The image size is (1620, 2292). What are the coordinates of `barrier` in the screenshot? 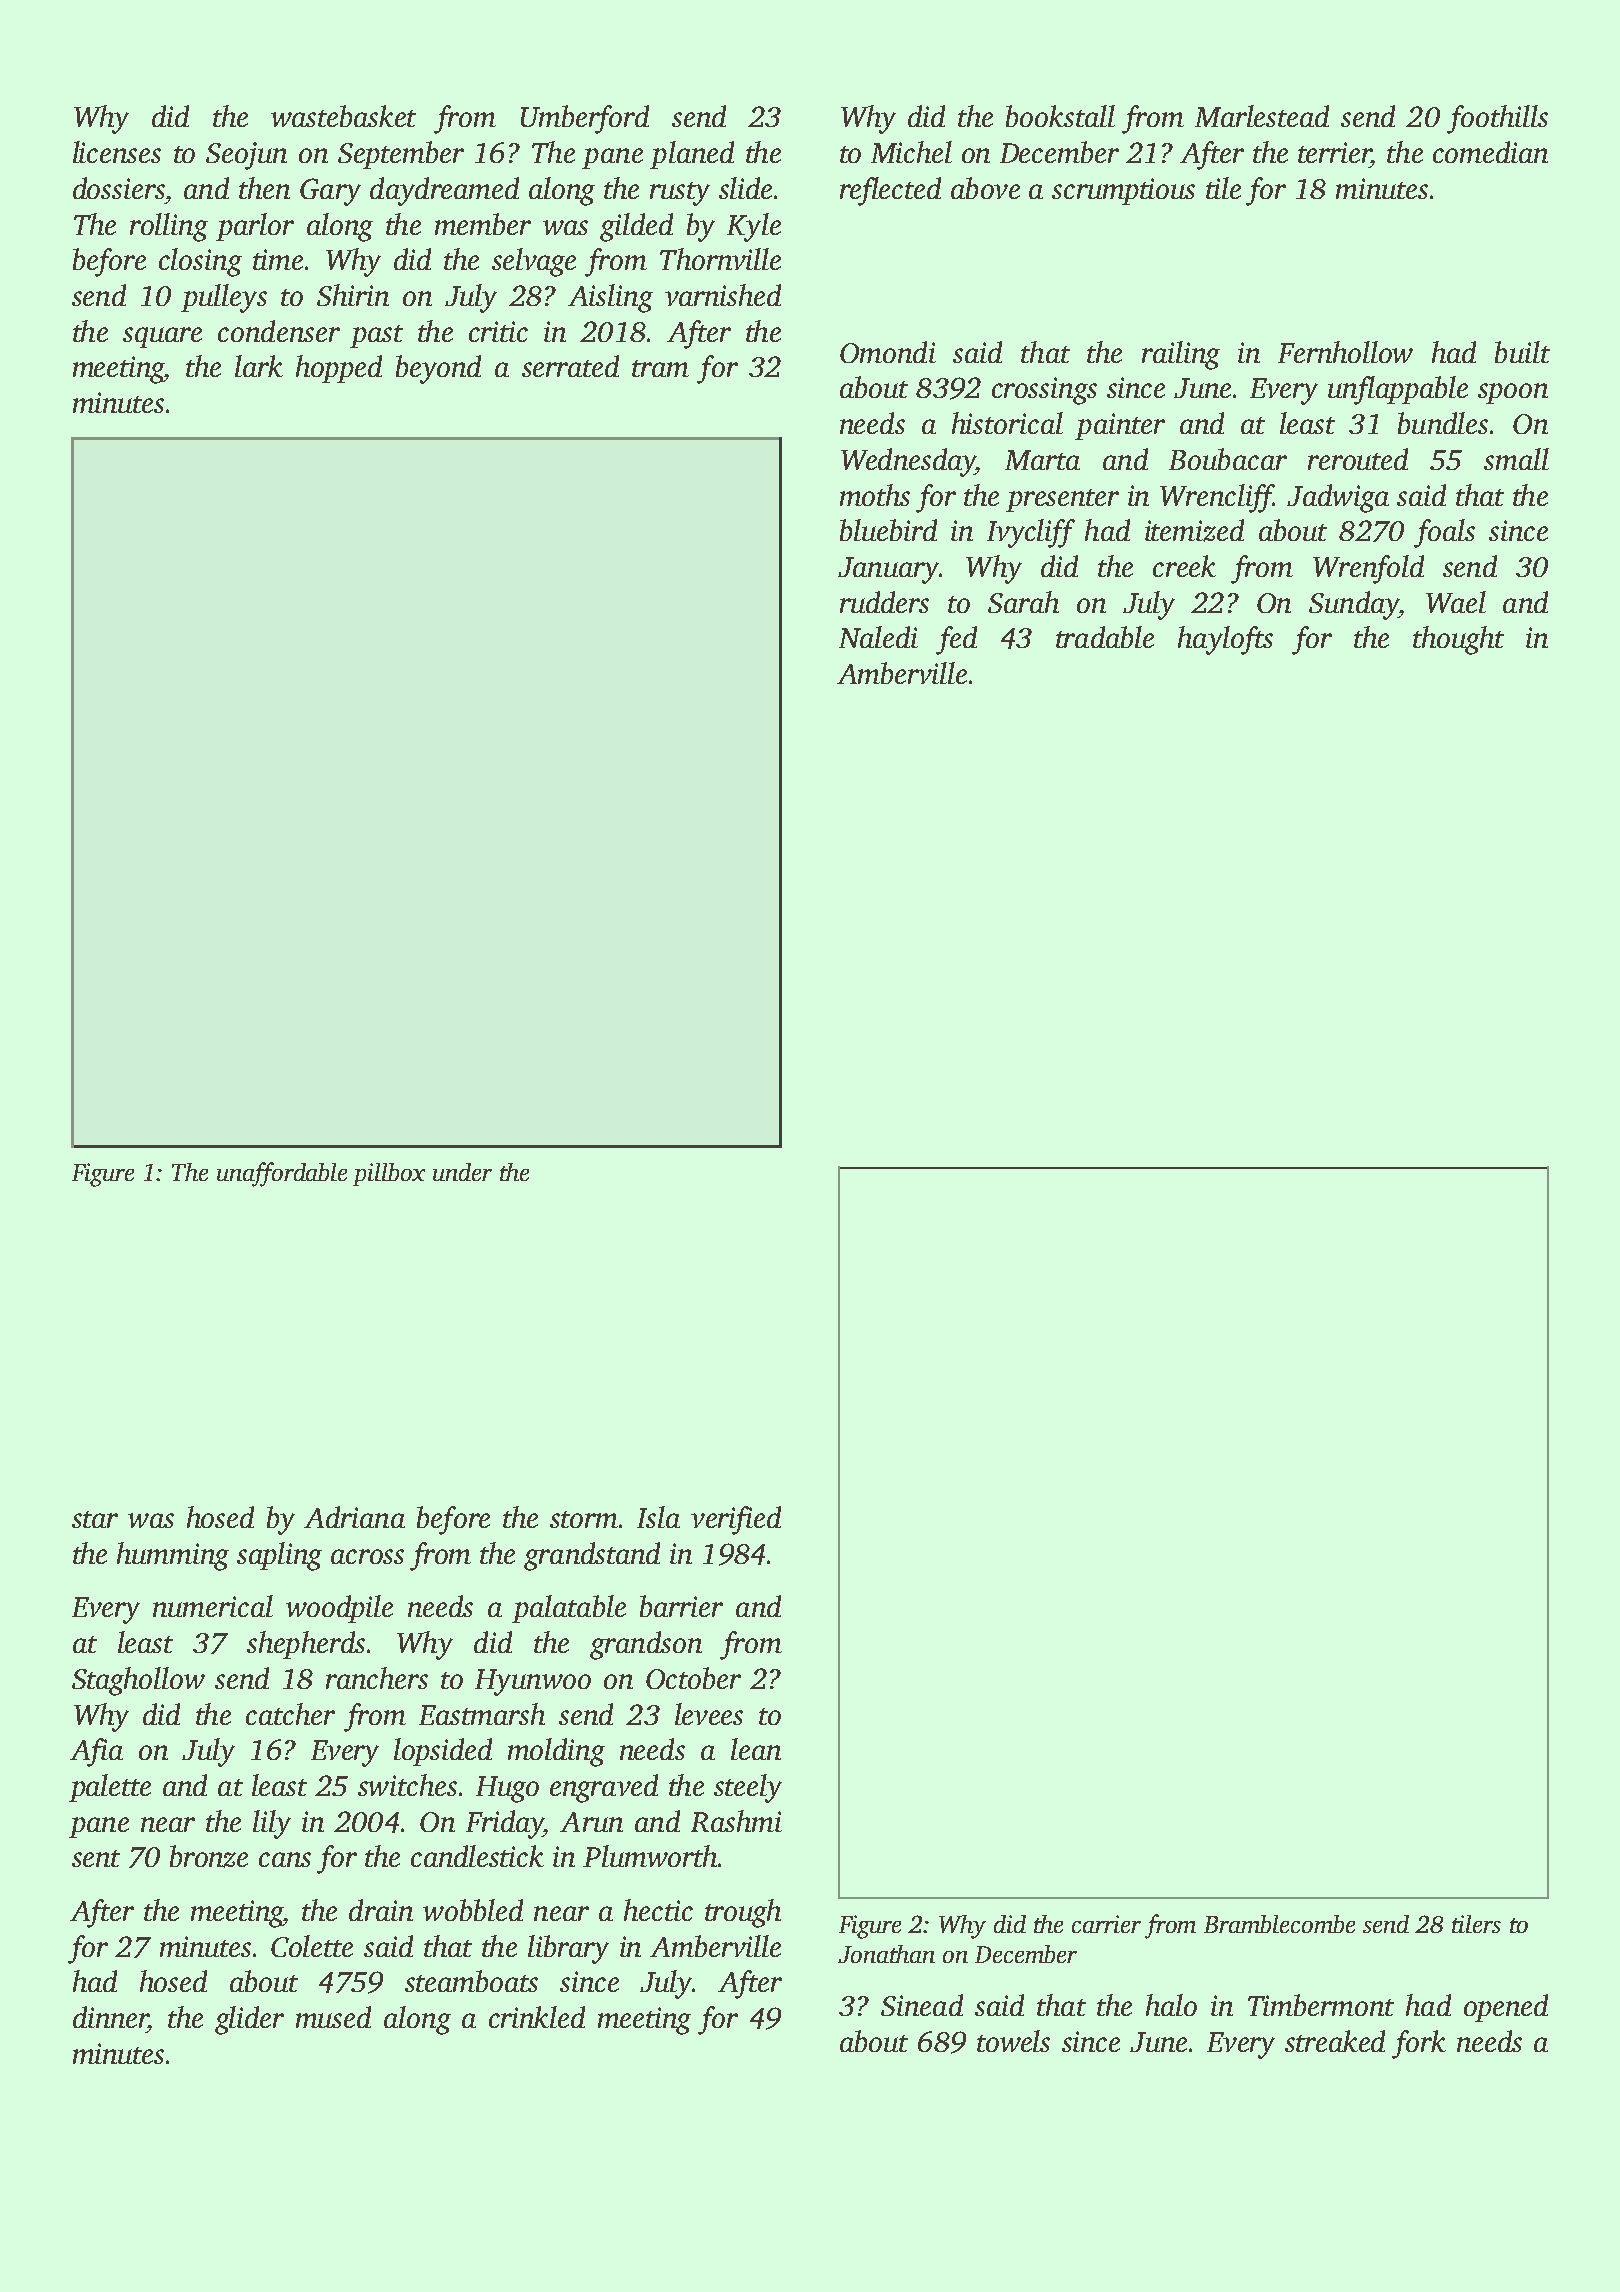 It's located at (681, 1606).
